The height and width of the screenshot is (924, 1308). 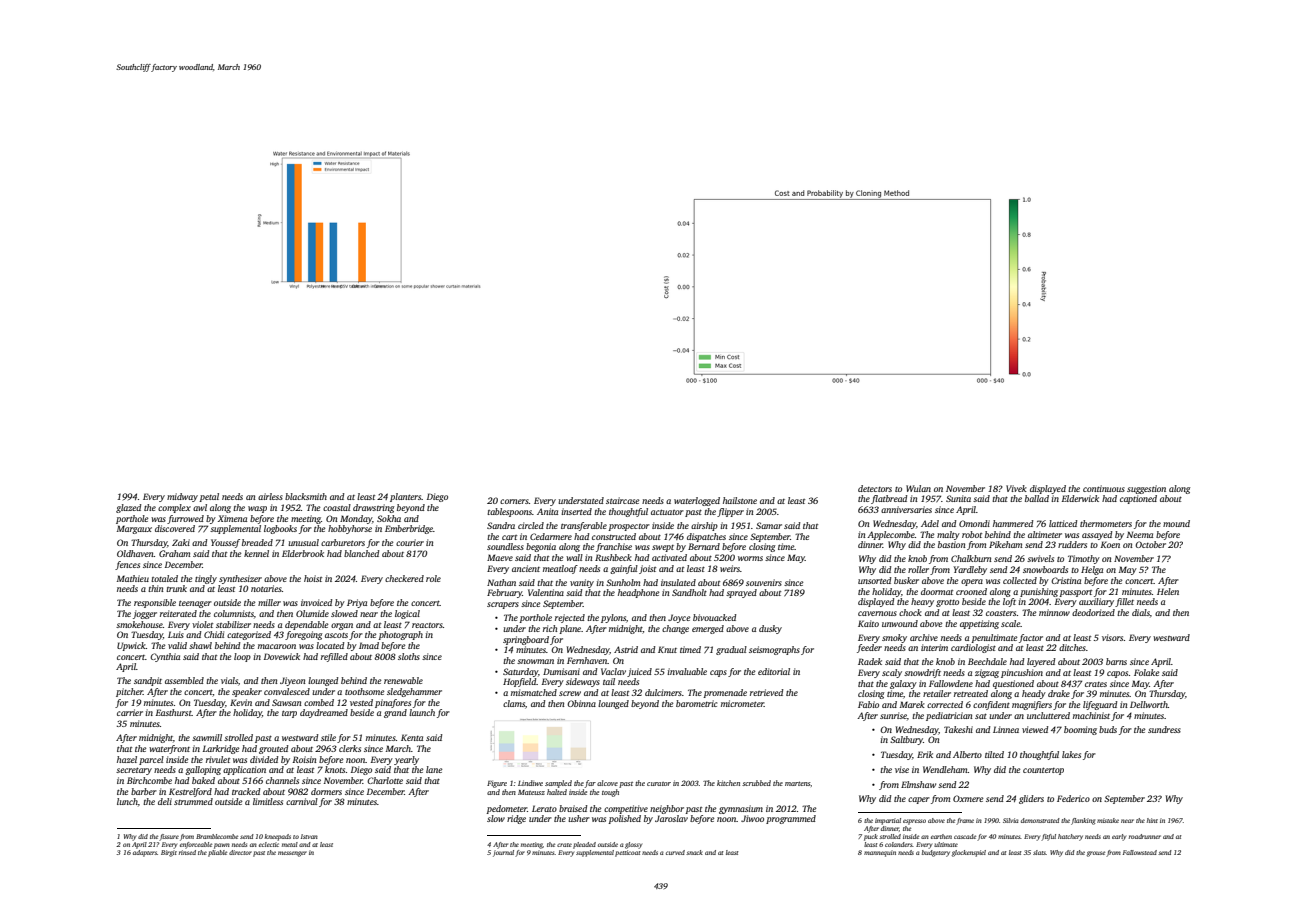 What do you see at coordinates (155, 603) in the screenshot?
I see `responsible` at bounding box center [155, 603].
